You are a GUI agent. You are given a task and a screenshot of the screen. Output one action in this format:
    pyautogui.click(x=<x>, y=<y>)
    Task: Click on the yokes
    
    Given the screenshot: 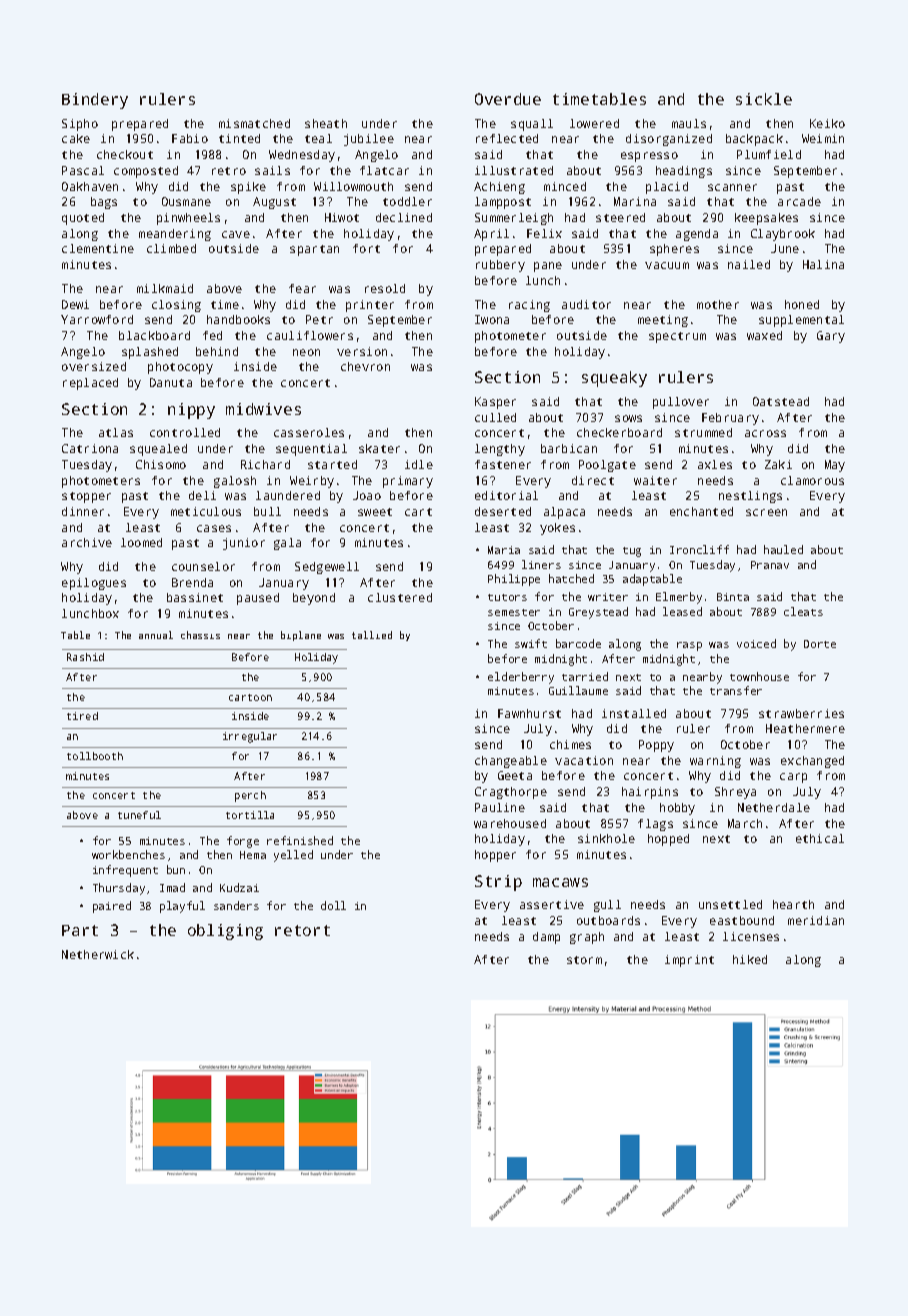 What is the action you would take?
    pyautogui.click(x=557, y=529)
